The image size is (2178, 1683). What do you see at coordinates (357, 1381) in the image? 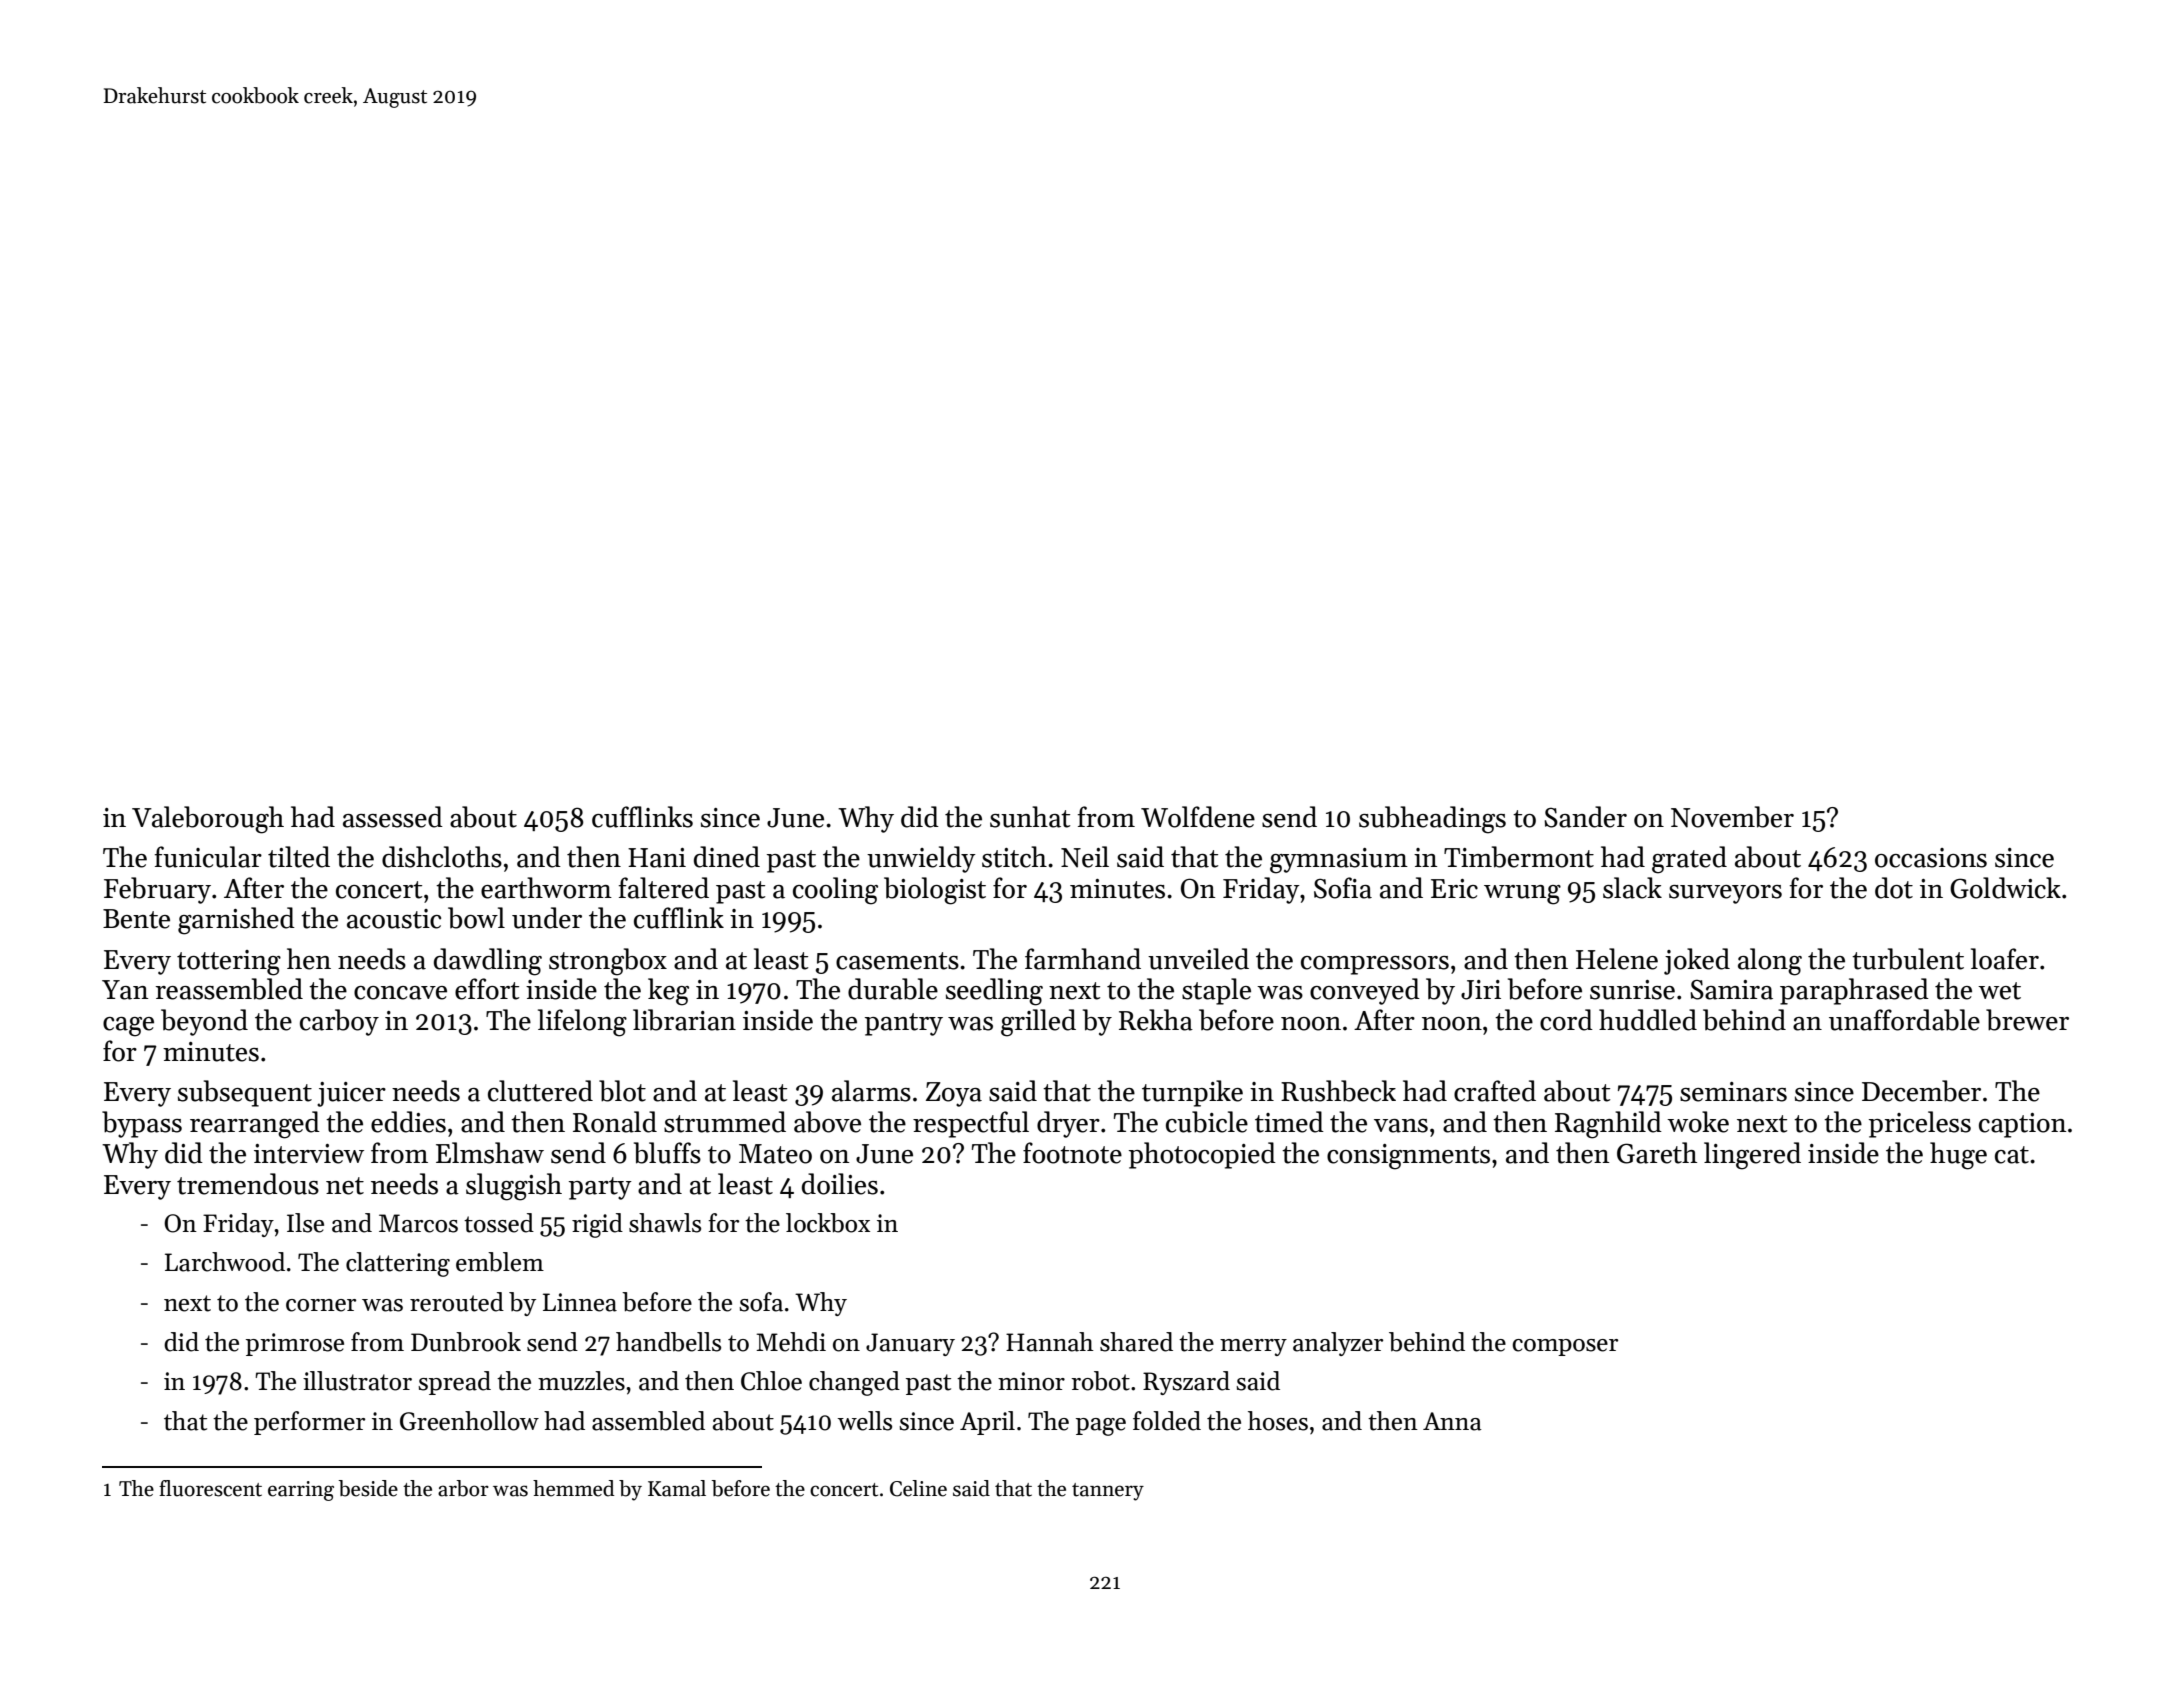
I see `illustrator` at bounding box center [357, 1381].
